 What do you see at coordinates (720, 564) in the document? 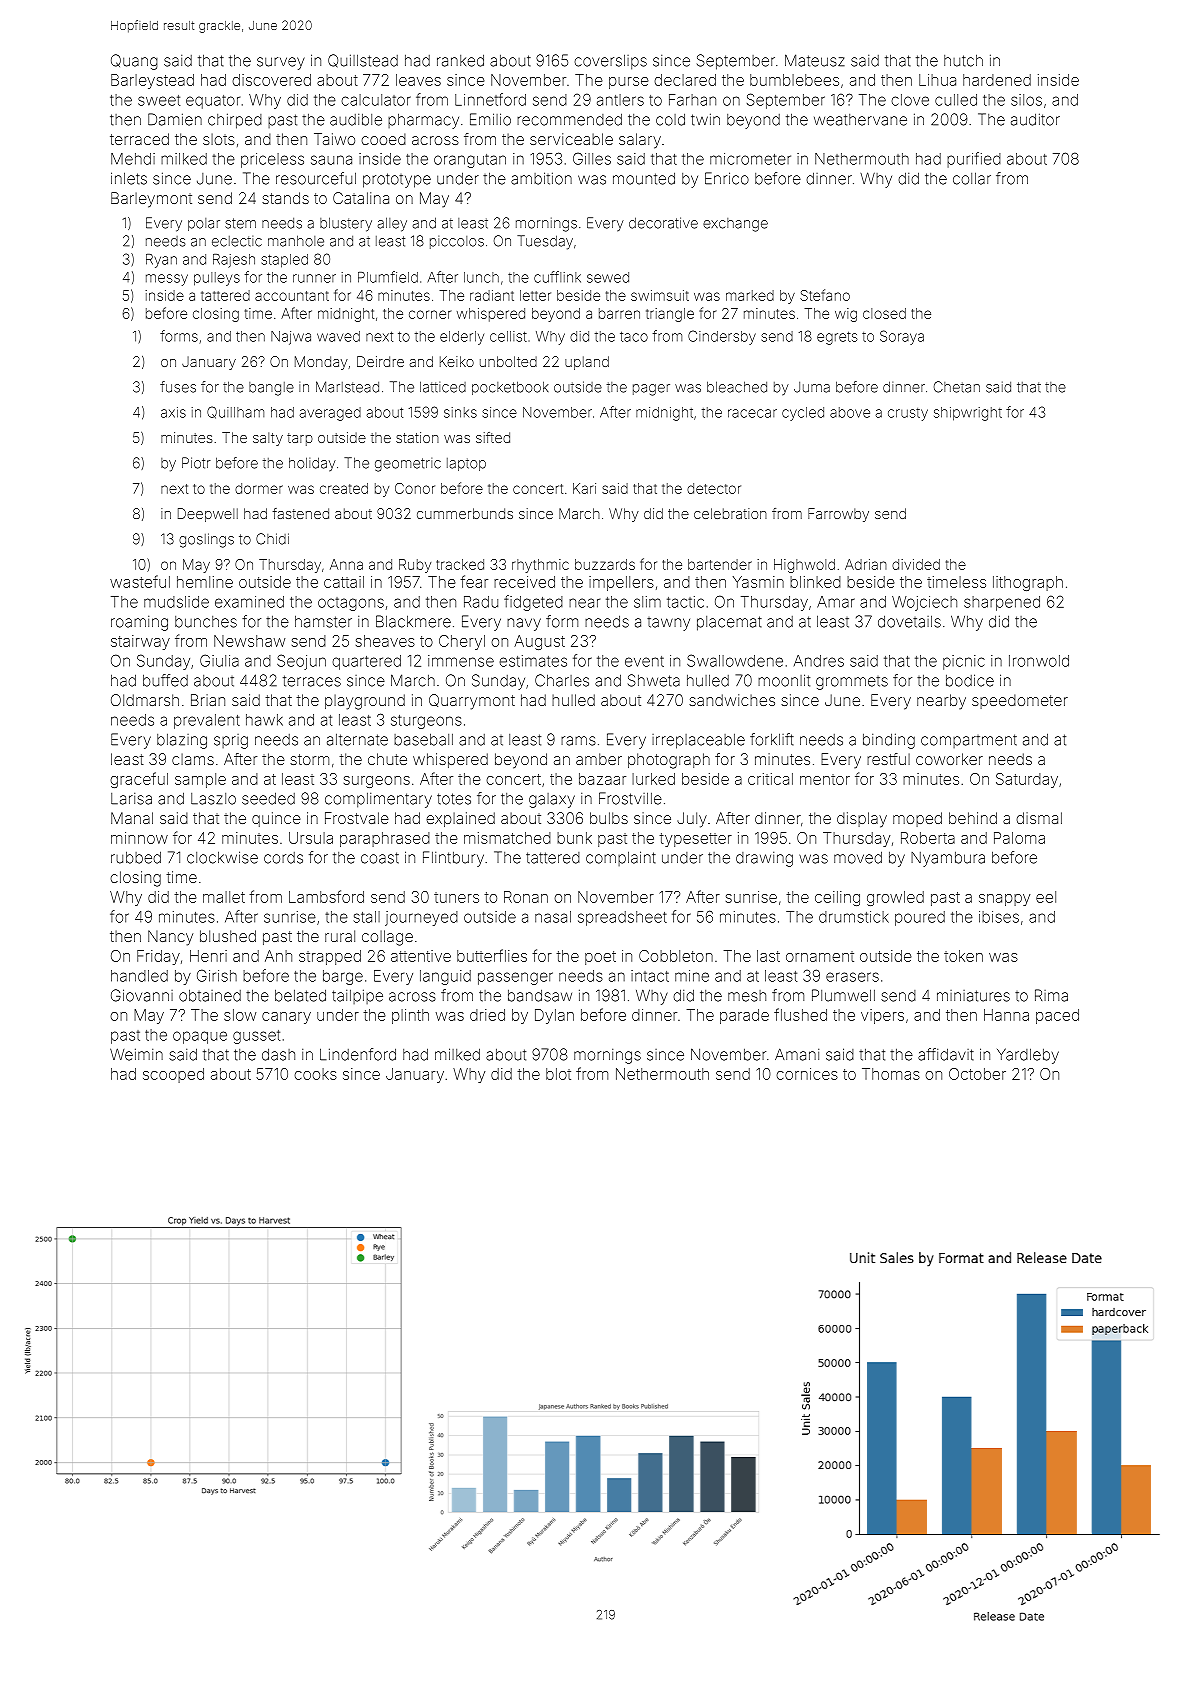
I see `bartender` at bounding box center [720, 564].
